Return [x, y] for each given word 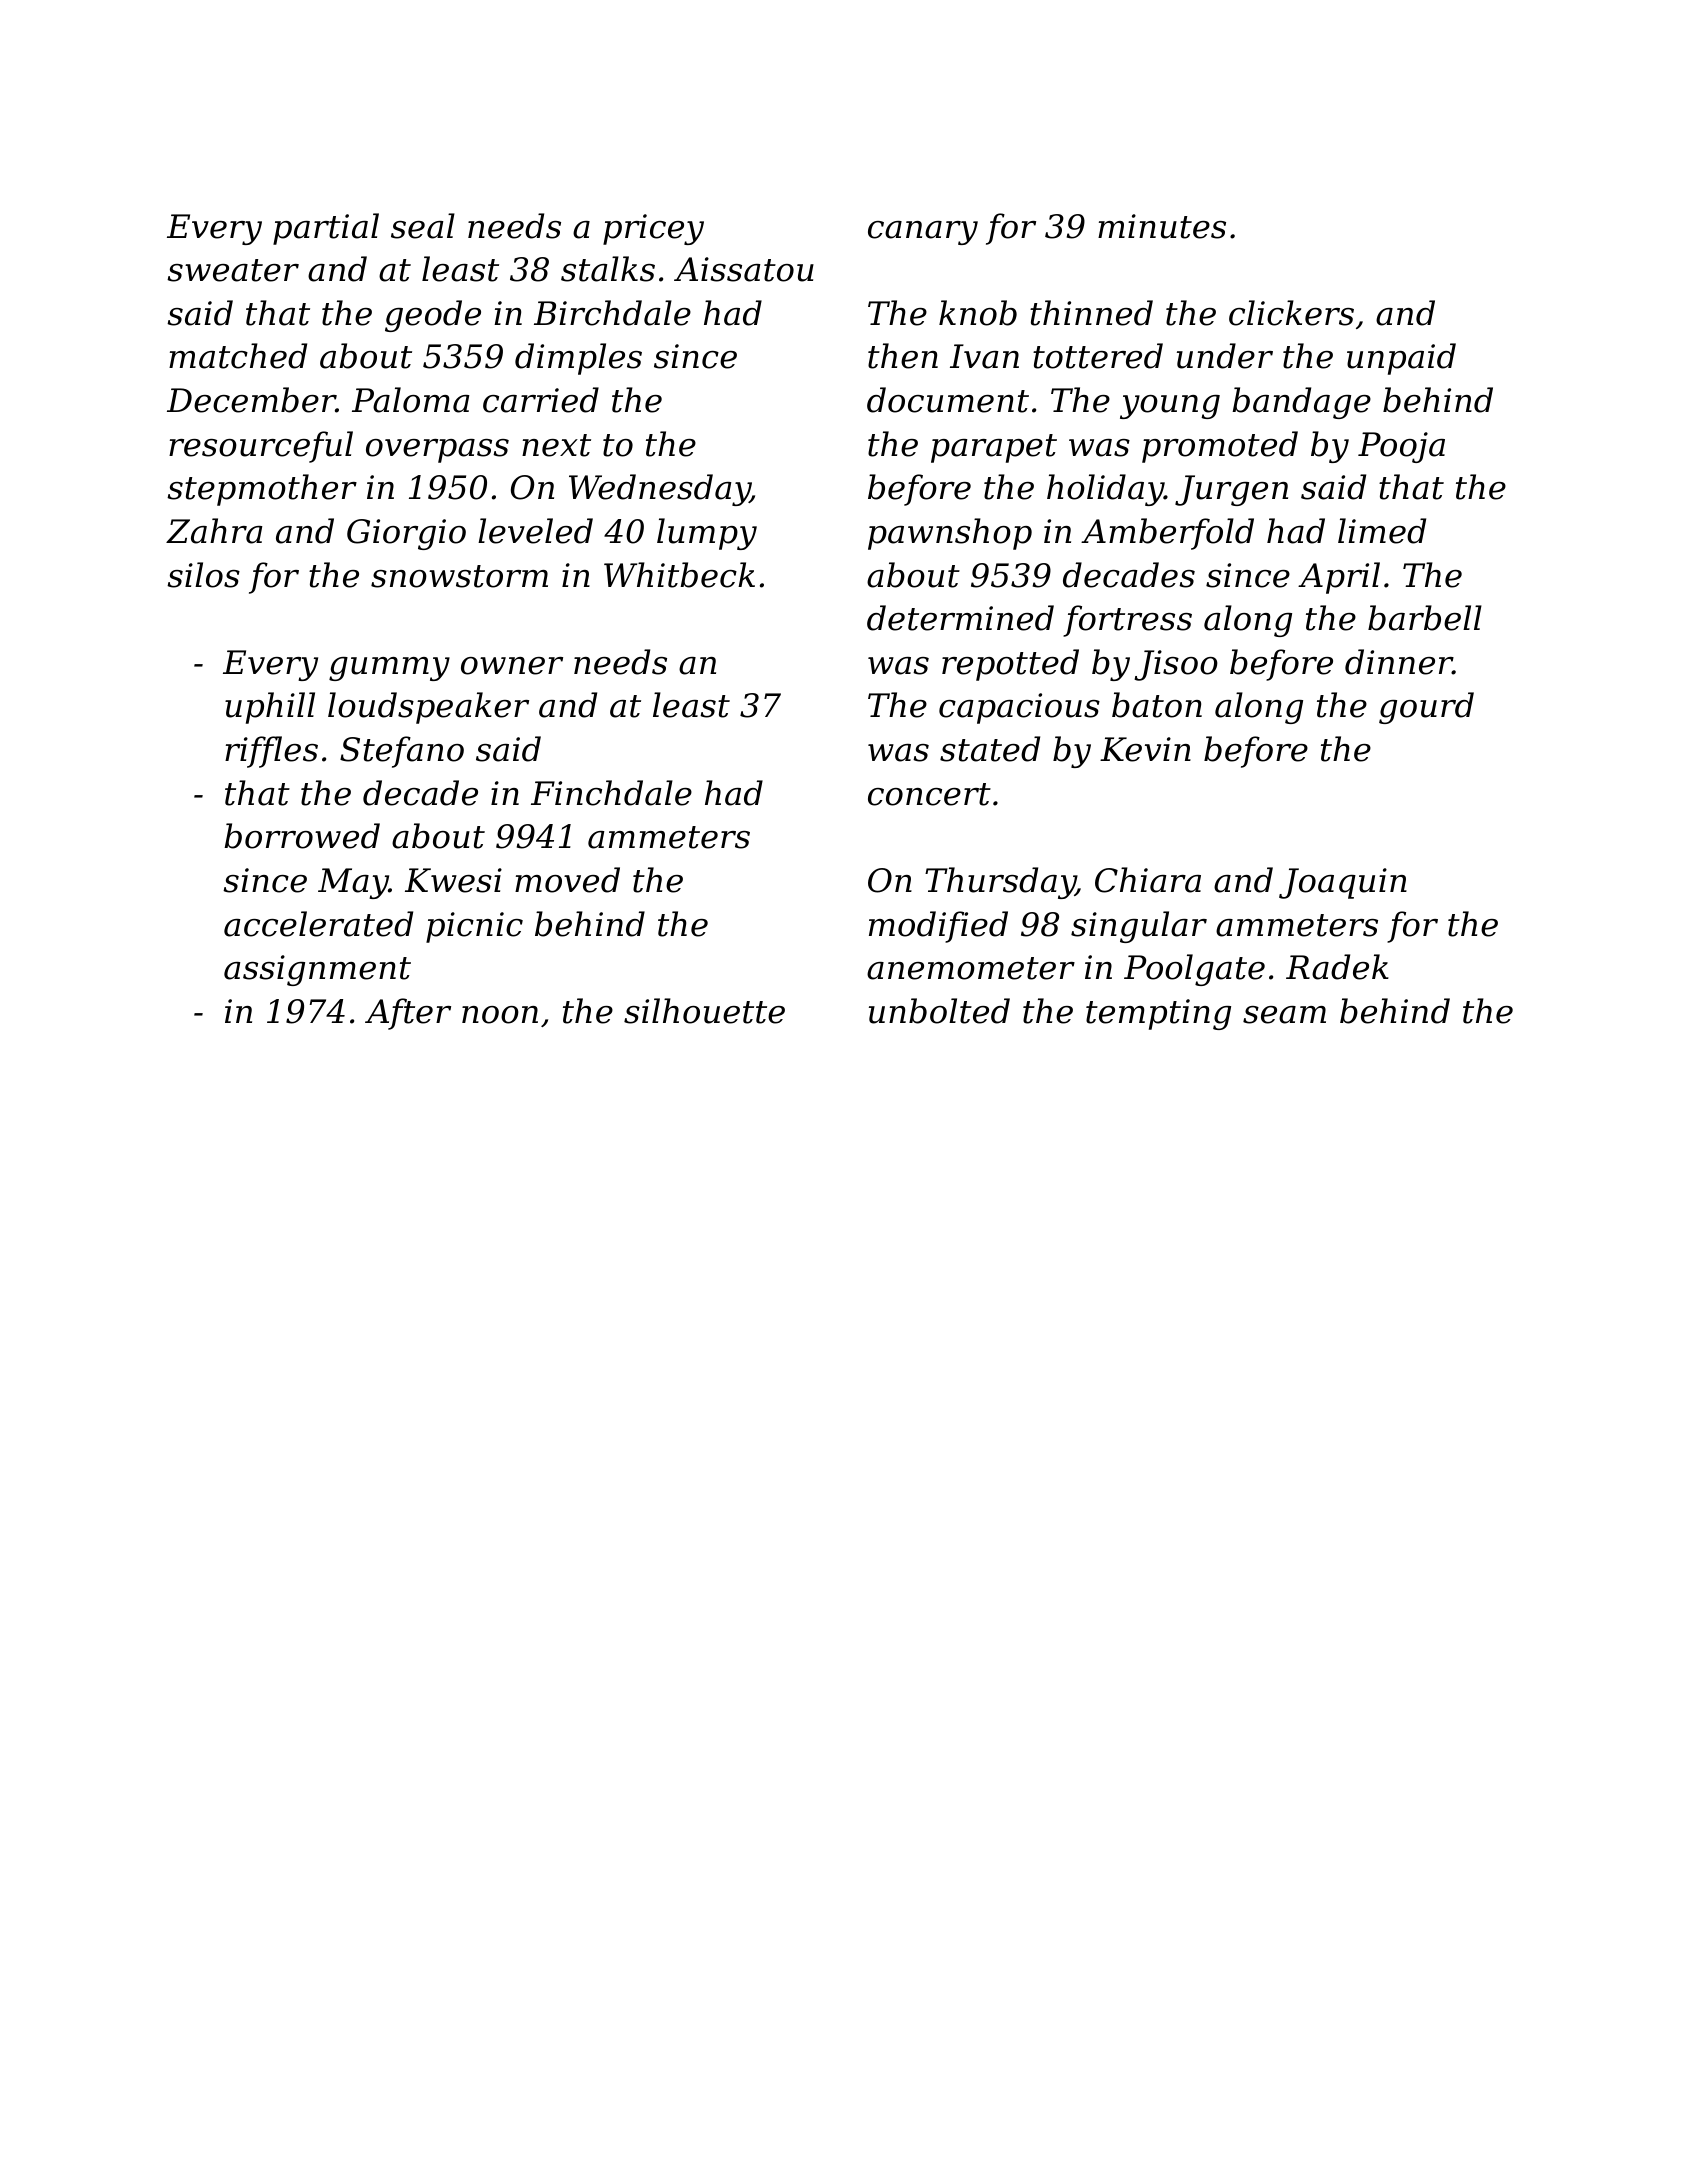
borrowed [302, 836]
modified [938, 927]
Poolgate [1194, 970]
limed [1382, 531]
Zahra [214, 531]
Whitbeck [679, 575]
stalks [608, 269]
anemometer [971, 968]
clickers [1291, 313]
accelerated [318, 924]
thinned [1091, 313]
